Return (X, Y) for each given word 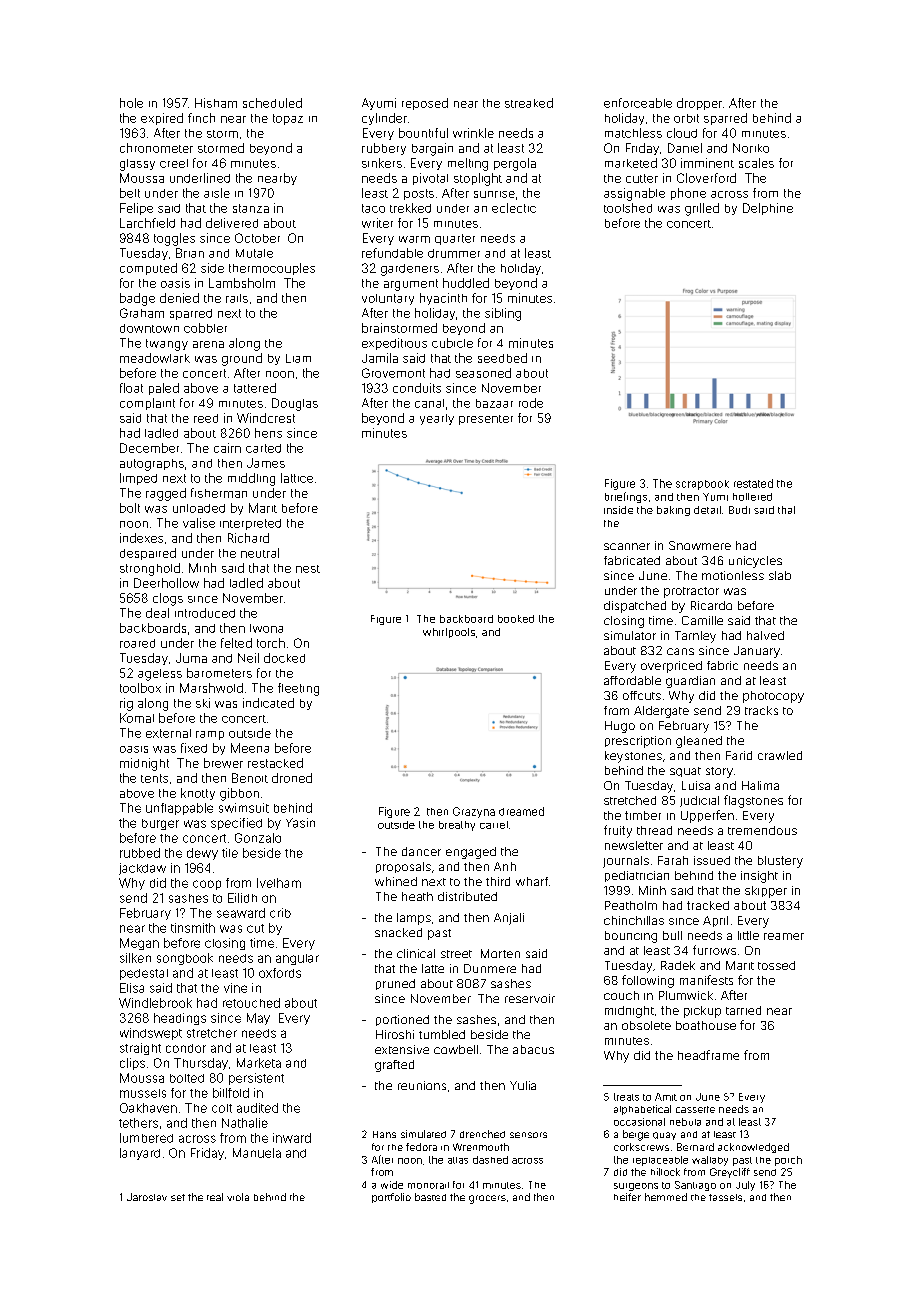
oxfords (280, 973)
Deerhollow (166, 583)
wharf (532, 881)
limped (138, 479)
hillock (665, 1172)
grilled (702, 209)
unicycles (755, 562)
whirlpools (449, 633)
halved (765, 635)
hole (131, 103)
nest (308, 569)
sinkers (382, 163)
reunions (422, 1085)
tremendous (762, 830)
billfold (231, 1093)
